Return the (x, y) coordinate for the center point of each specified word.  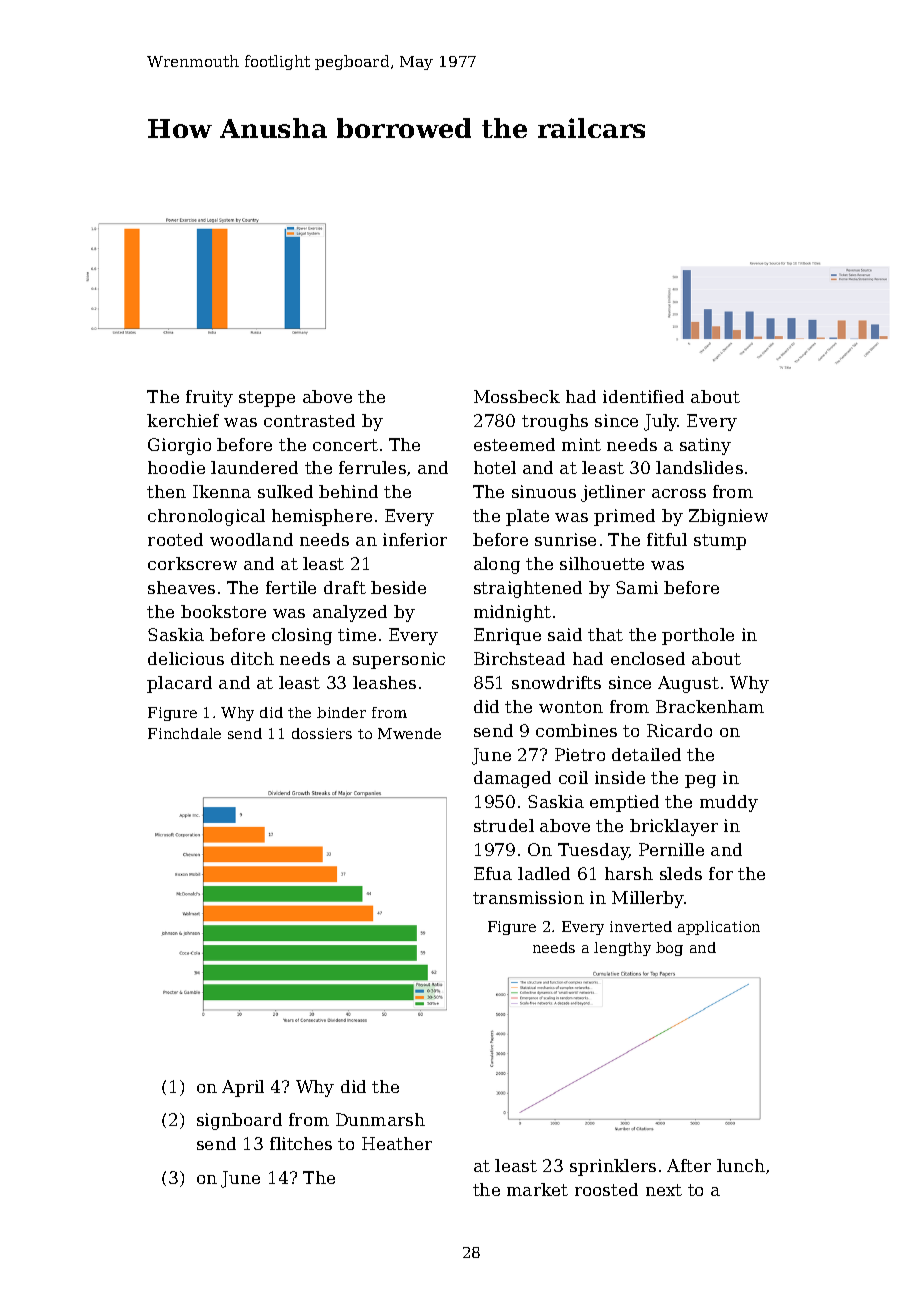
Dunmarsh (380, 1119)
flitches (301, 1143)
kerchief (183, 420)
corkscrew (192, 563)
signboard (239, 1121)
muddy (729, 803)
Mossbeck (517, 396)
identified (643, 396)
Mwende (409, 733)
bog (669, 949)
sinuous (544, 491)
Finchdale (184, 733)
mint (581, 444)
